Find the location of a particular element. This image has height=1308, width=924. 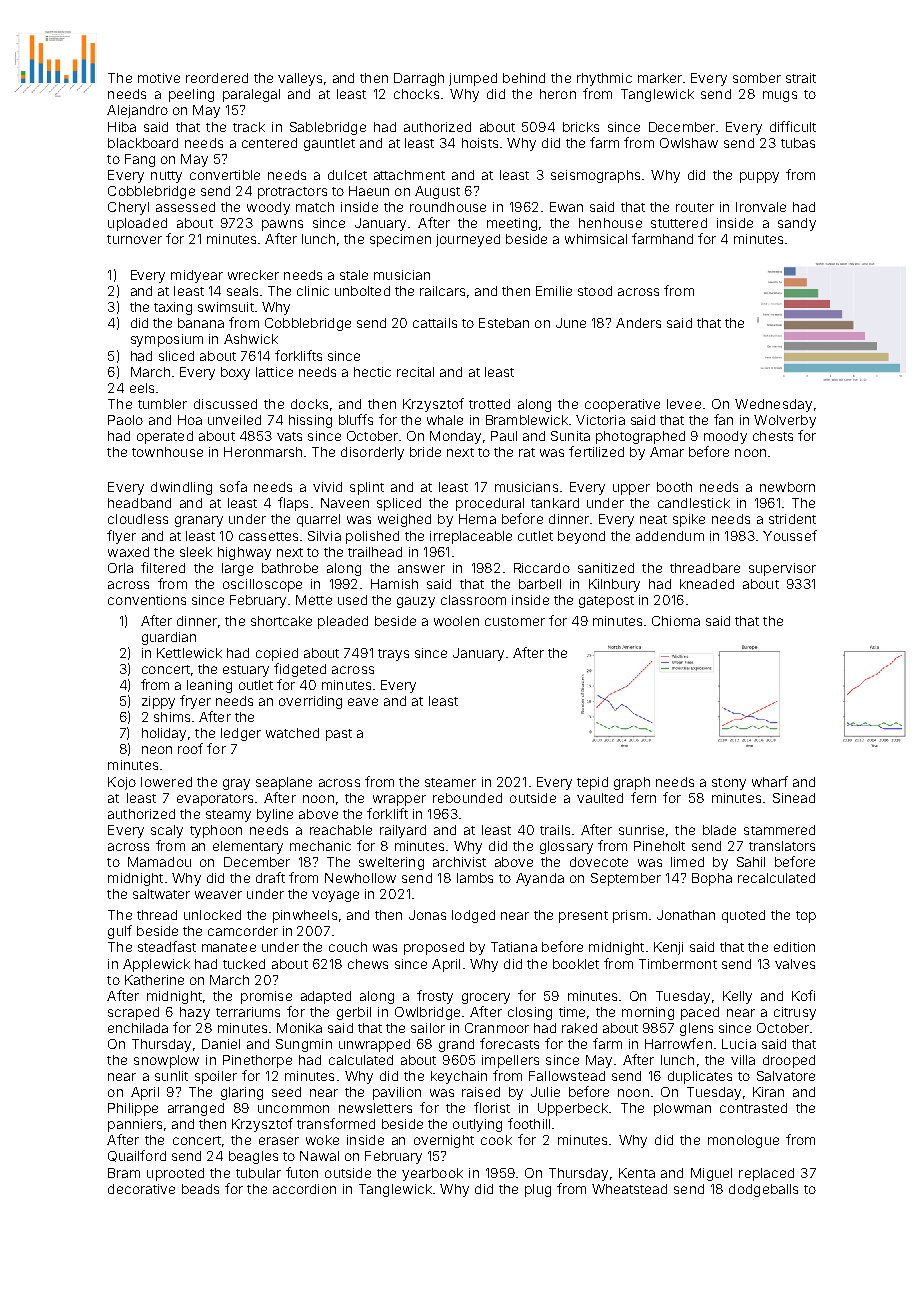

motive is located at coordinates (159, 78).
